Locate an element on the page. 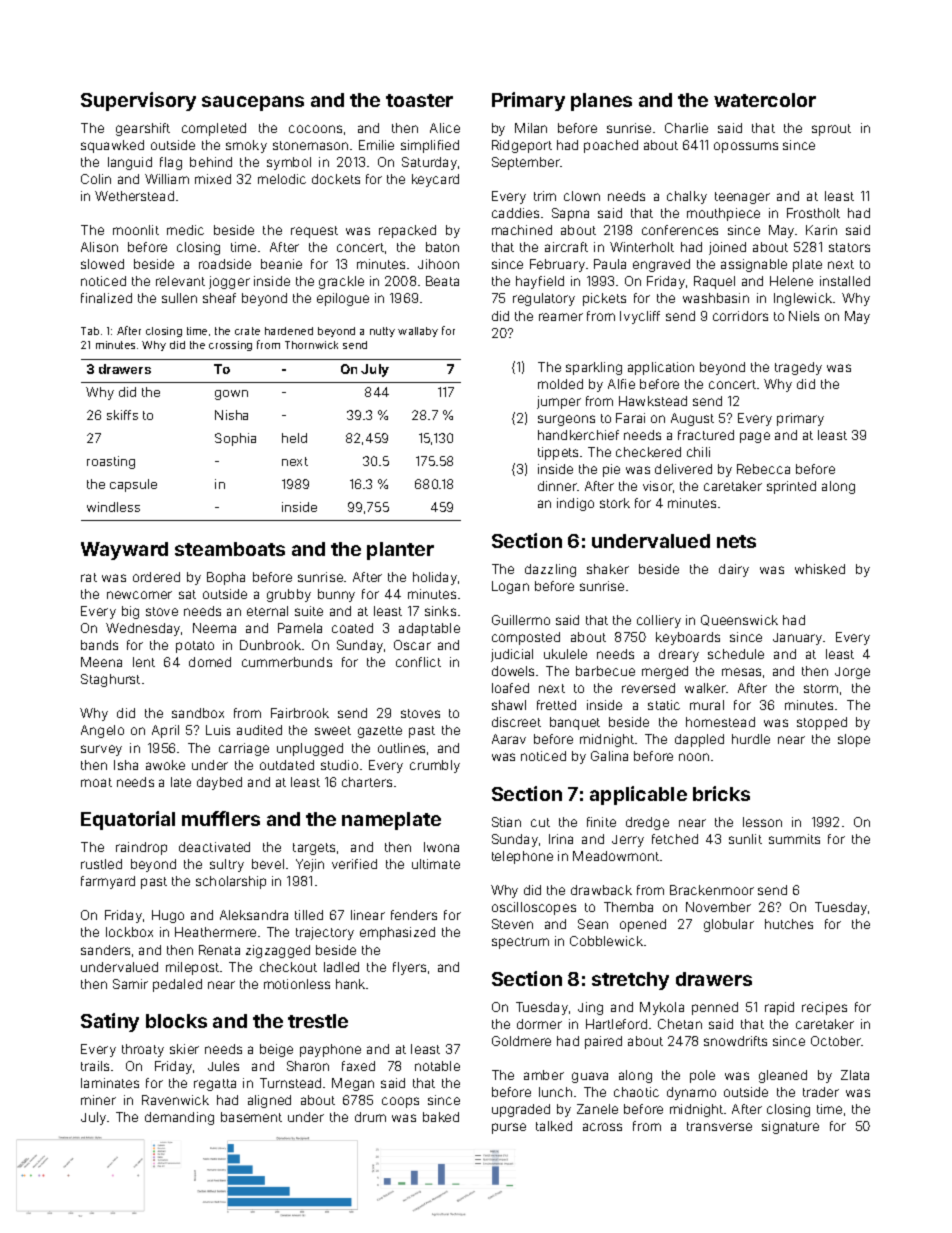  melodic is located at coordinates (282, 179).
